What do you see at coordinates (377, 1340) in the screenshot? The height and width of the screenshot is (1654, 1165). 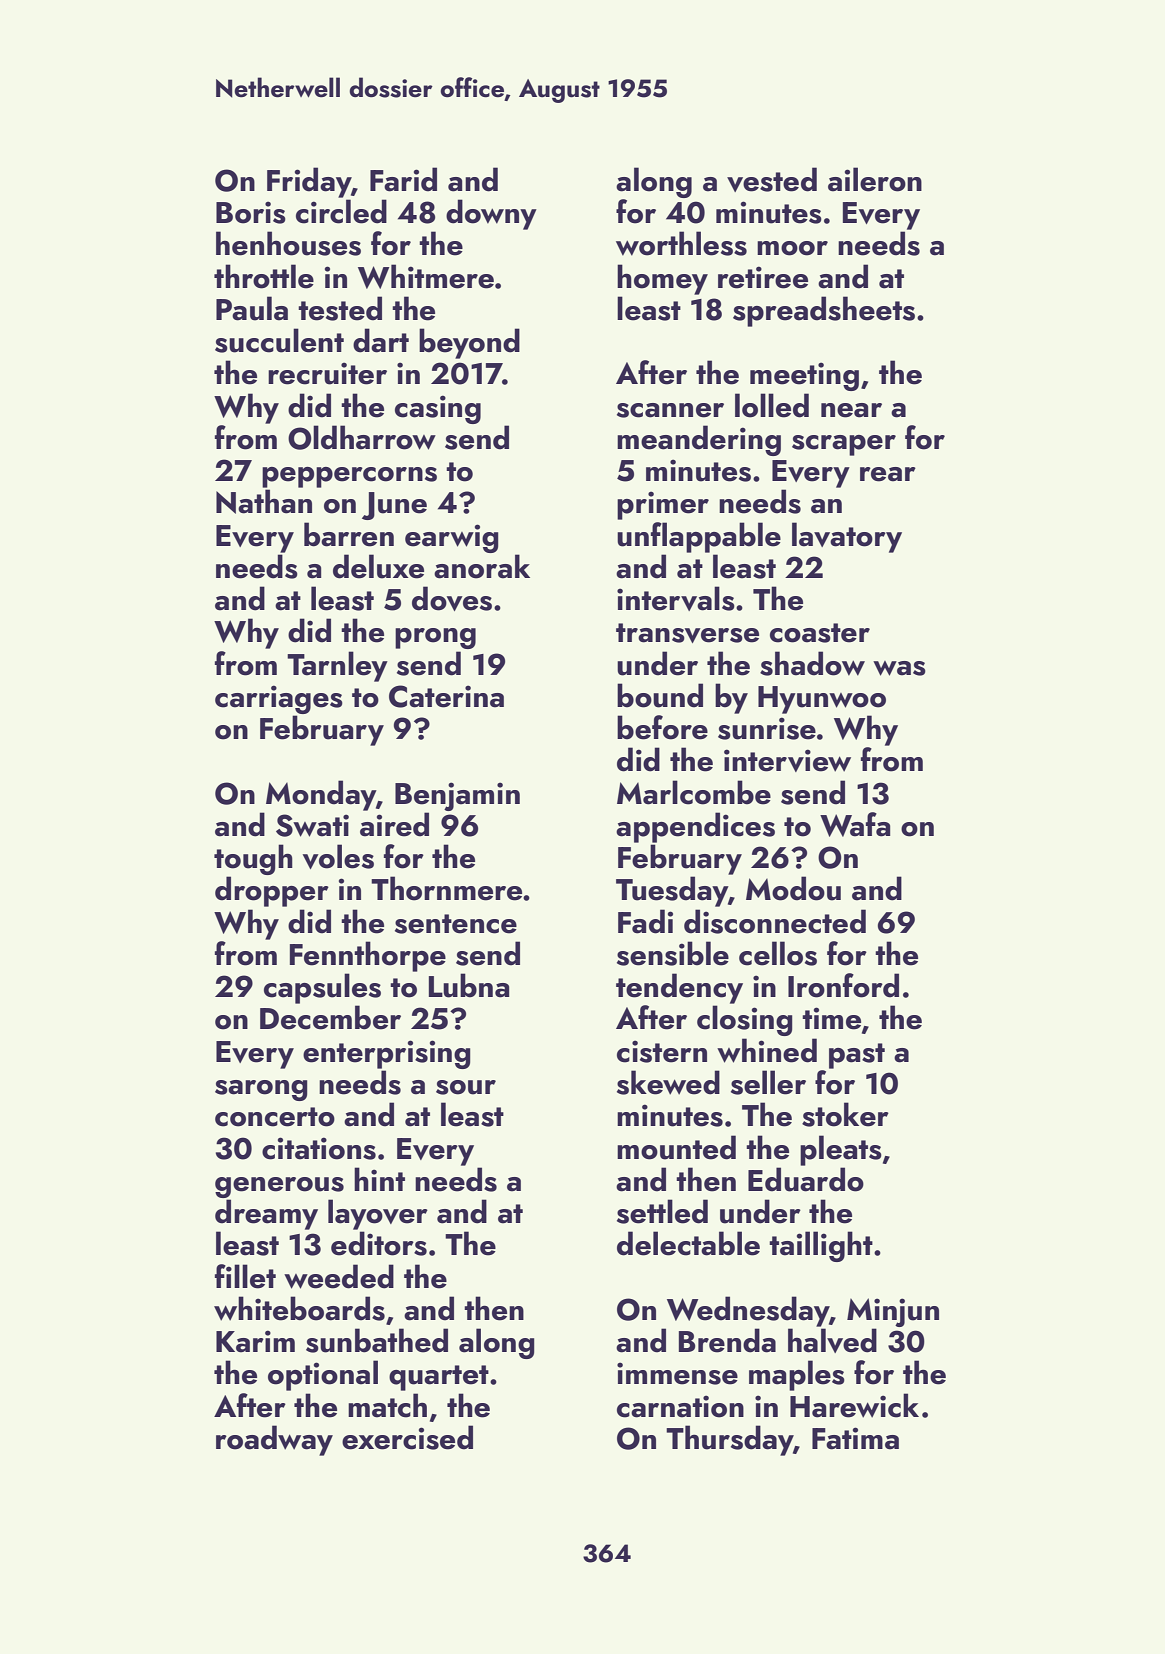 I see `sunbathed` at bounding box center [377, 1340].
